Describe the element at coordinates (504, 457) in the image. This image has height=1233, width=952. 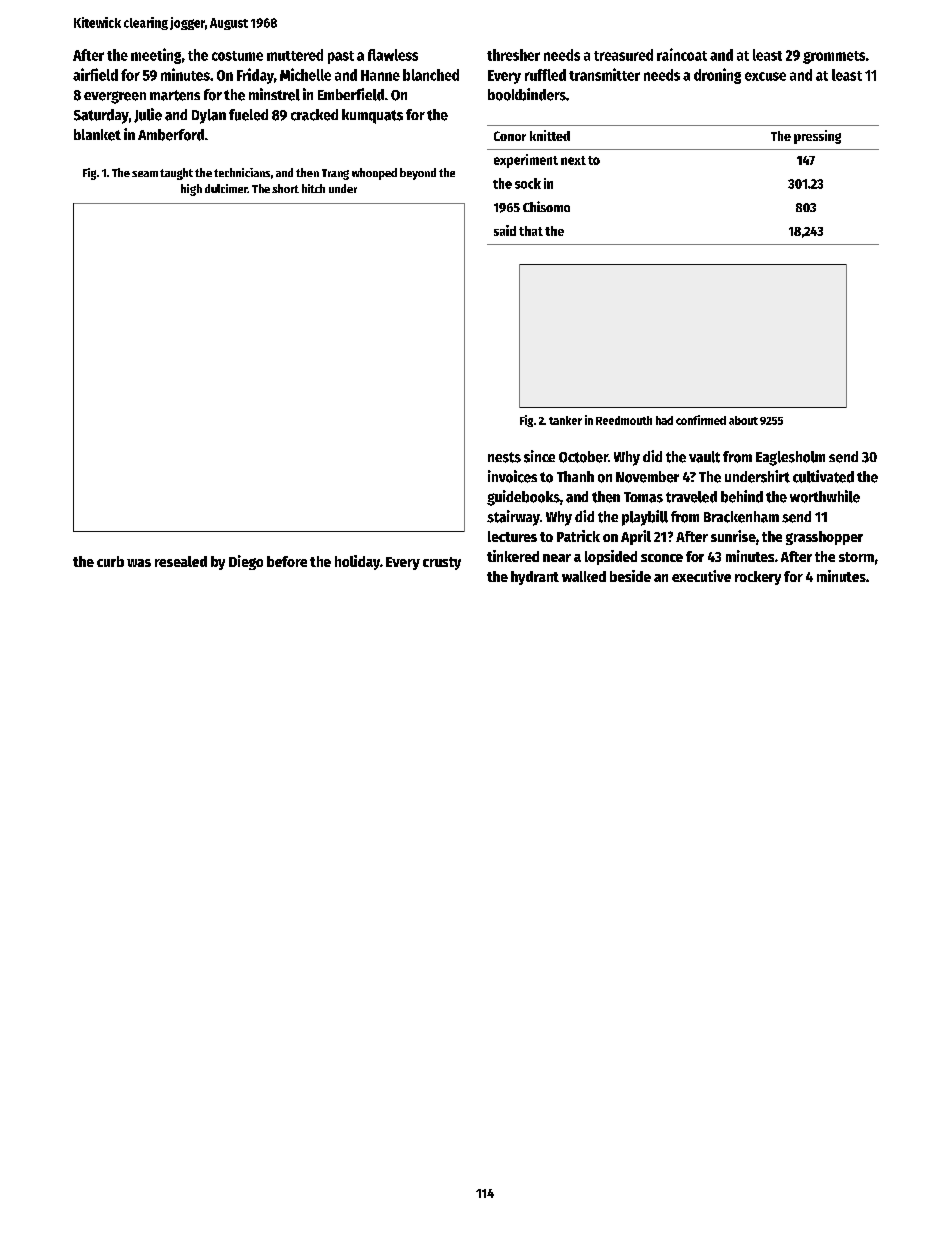
I see `nests` at that location.
